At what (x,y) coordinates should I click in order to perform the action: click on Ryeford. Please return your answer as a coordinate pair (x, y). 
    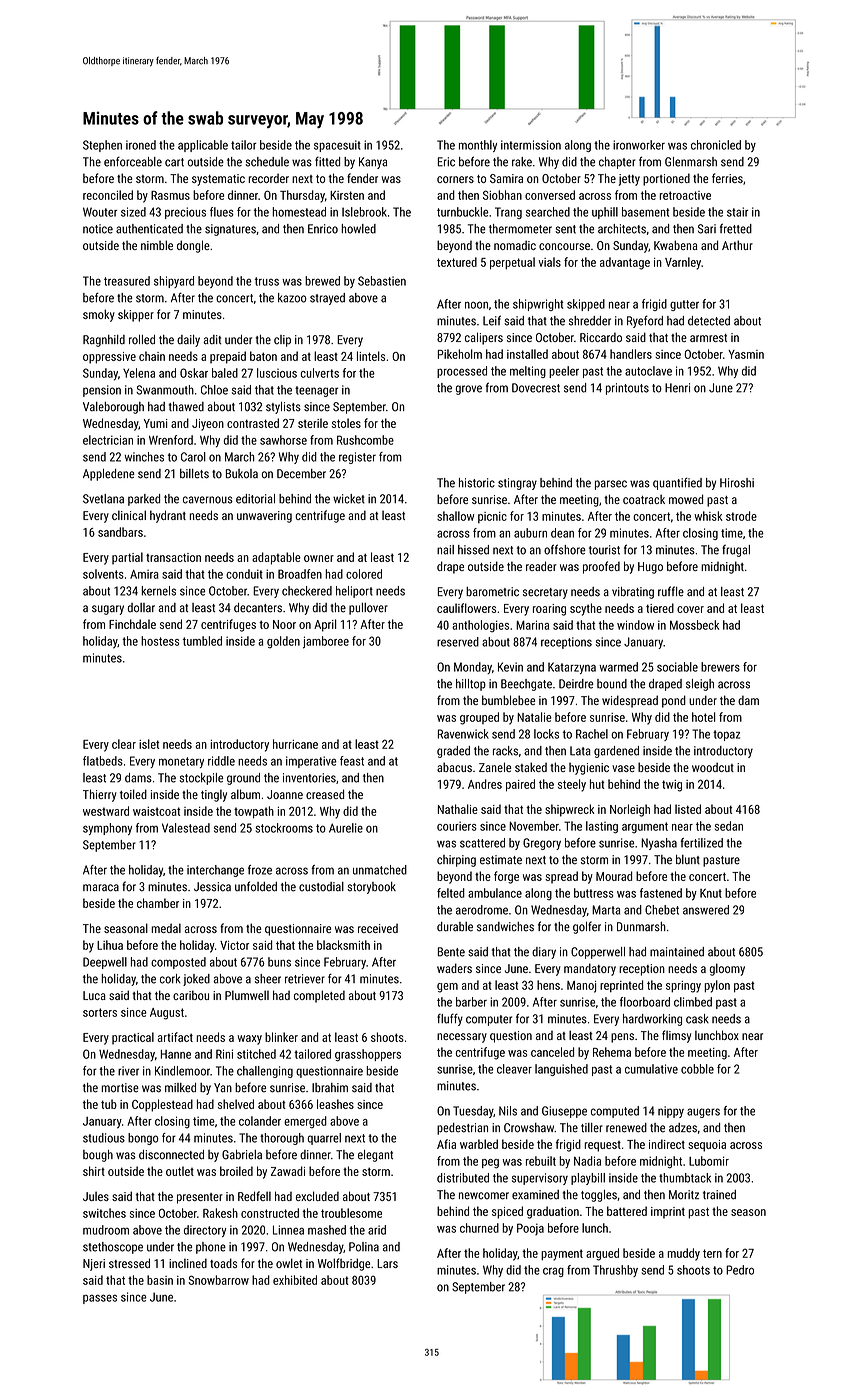
    Looking at the image, I should click on (645, 321).
